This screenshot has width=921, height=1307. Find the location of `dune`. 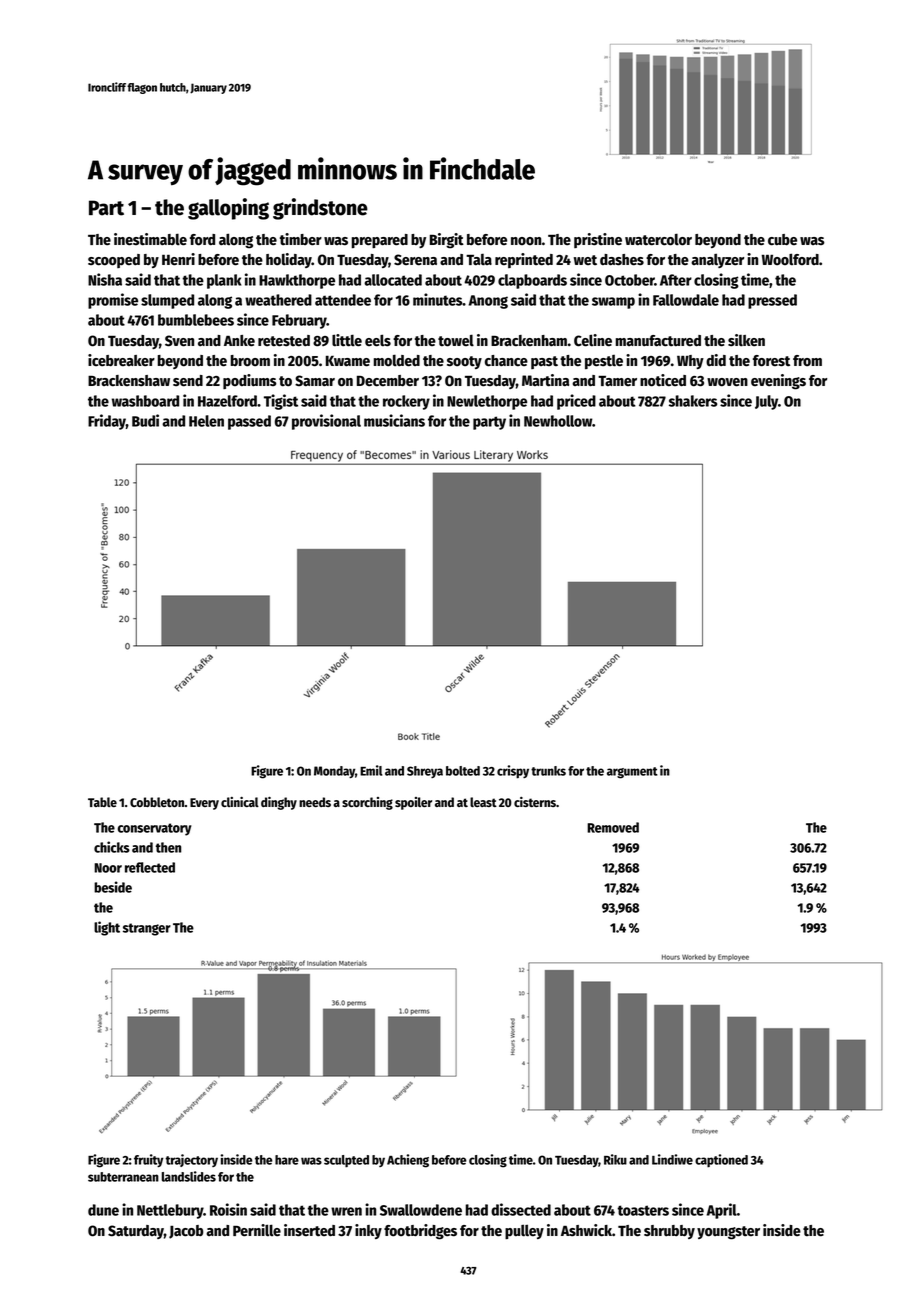

dune is located at coordinates (103, 1210).
